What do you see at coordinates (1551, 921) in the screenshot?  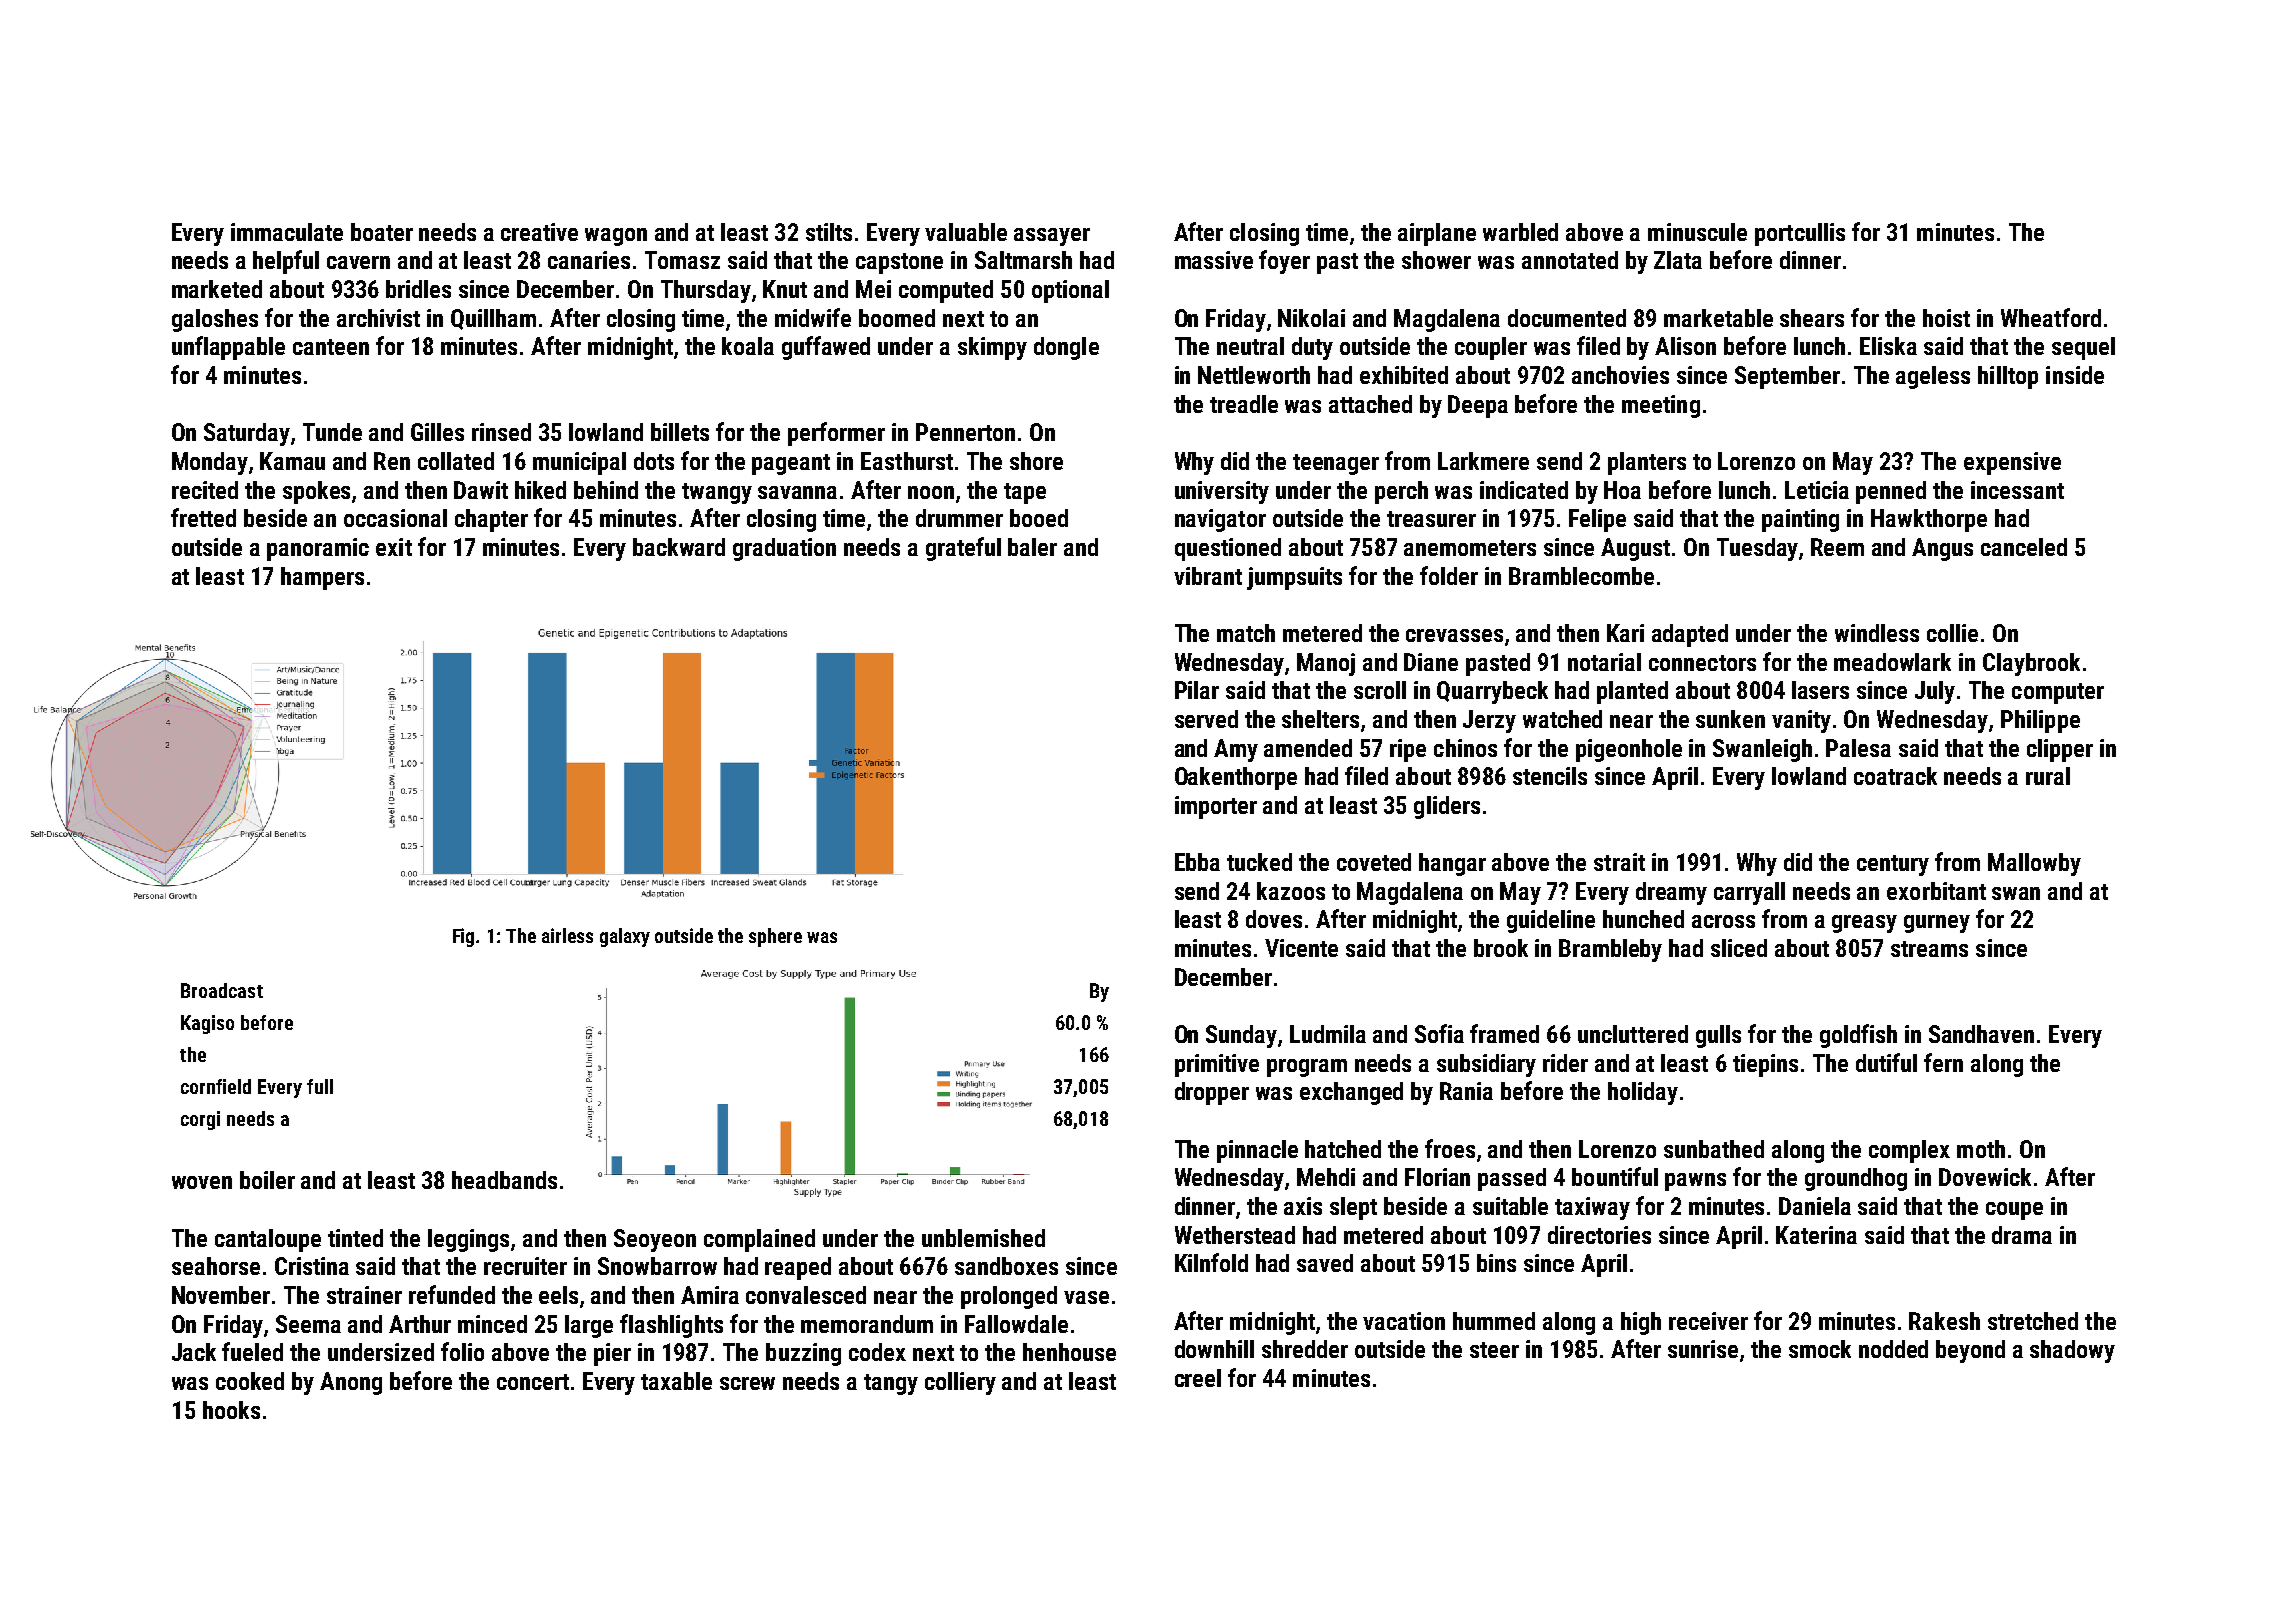 I see `guideline` at bounding box center [1551, 921].
